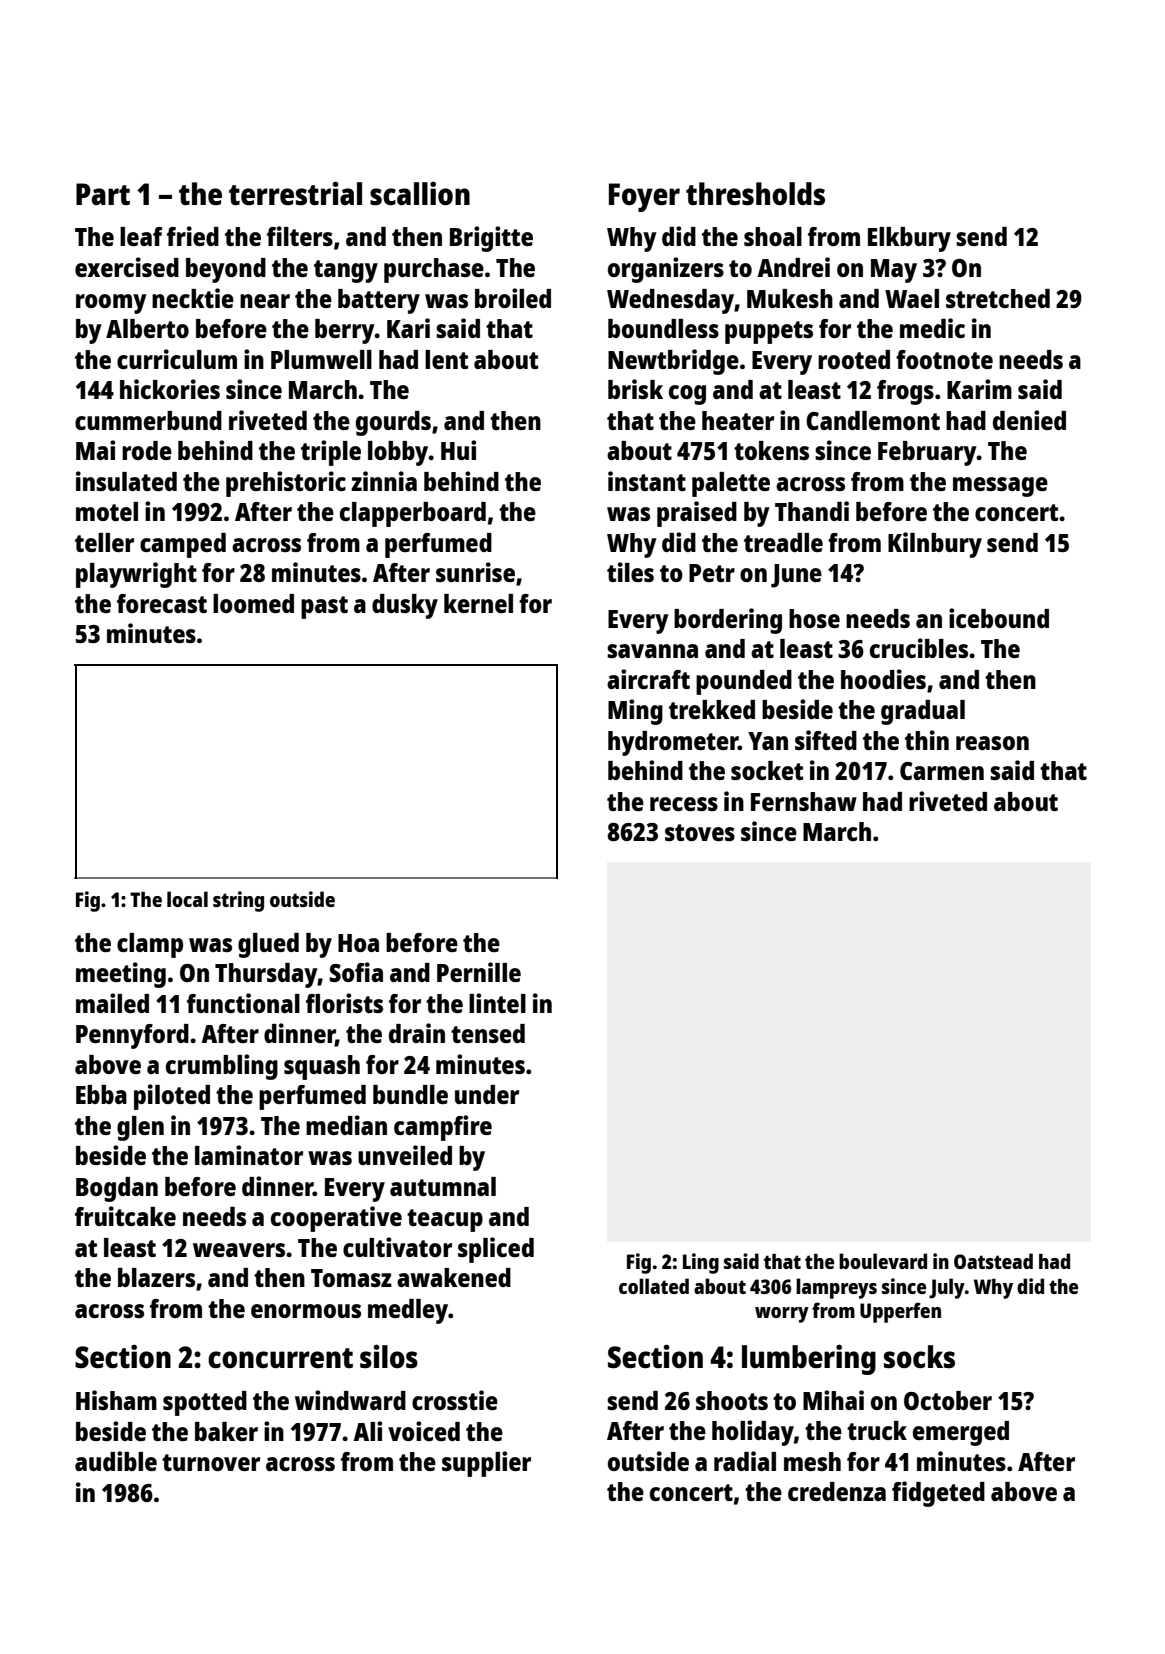 Image resolution: width=1165 pixels, height=1654 pixels. I want to click on footnote, so click(944, 359).
